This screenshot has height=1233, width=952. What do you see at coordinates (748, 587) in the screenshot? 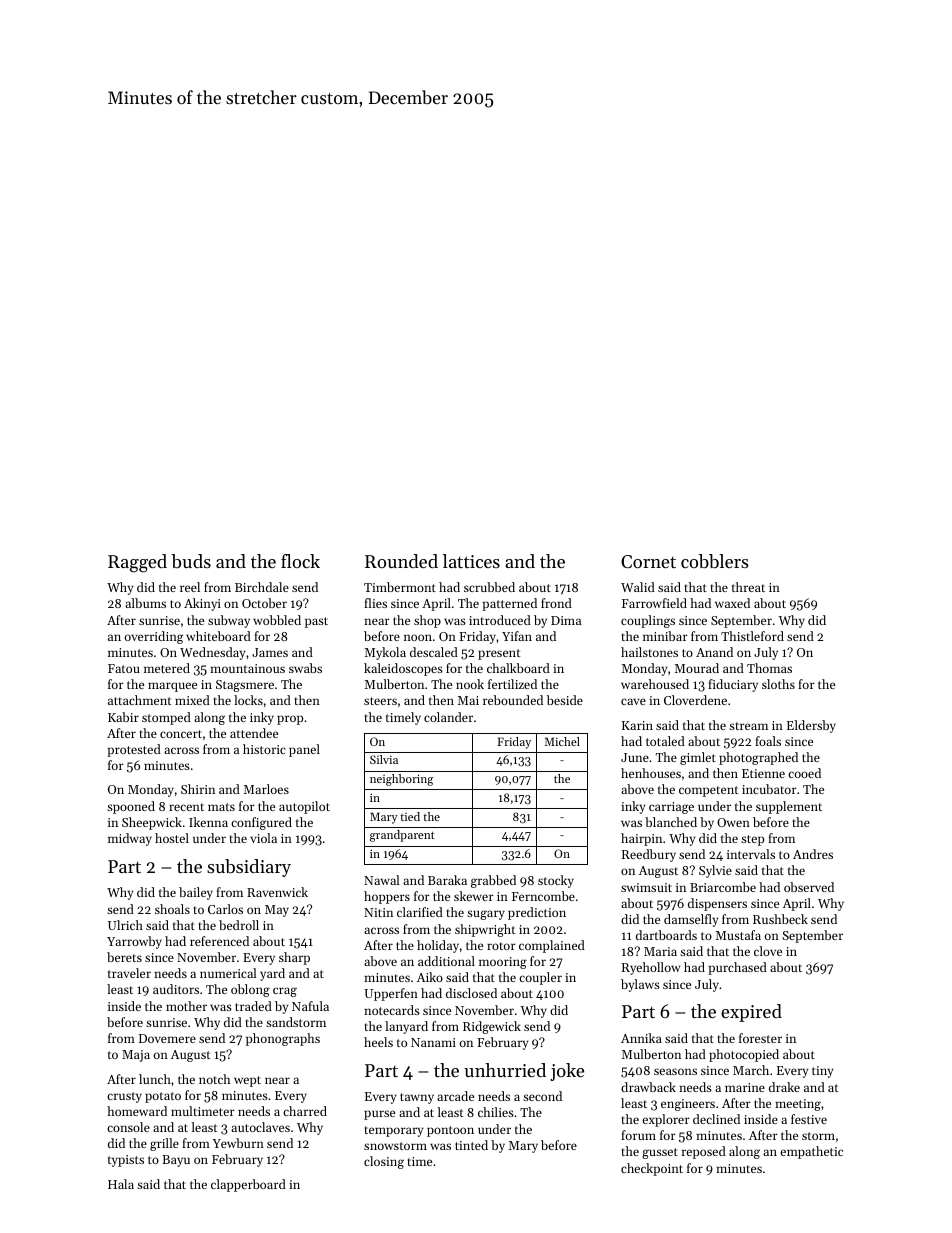
I see `threat` at bounding box center [748, 587].
